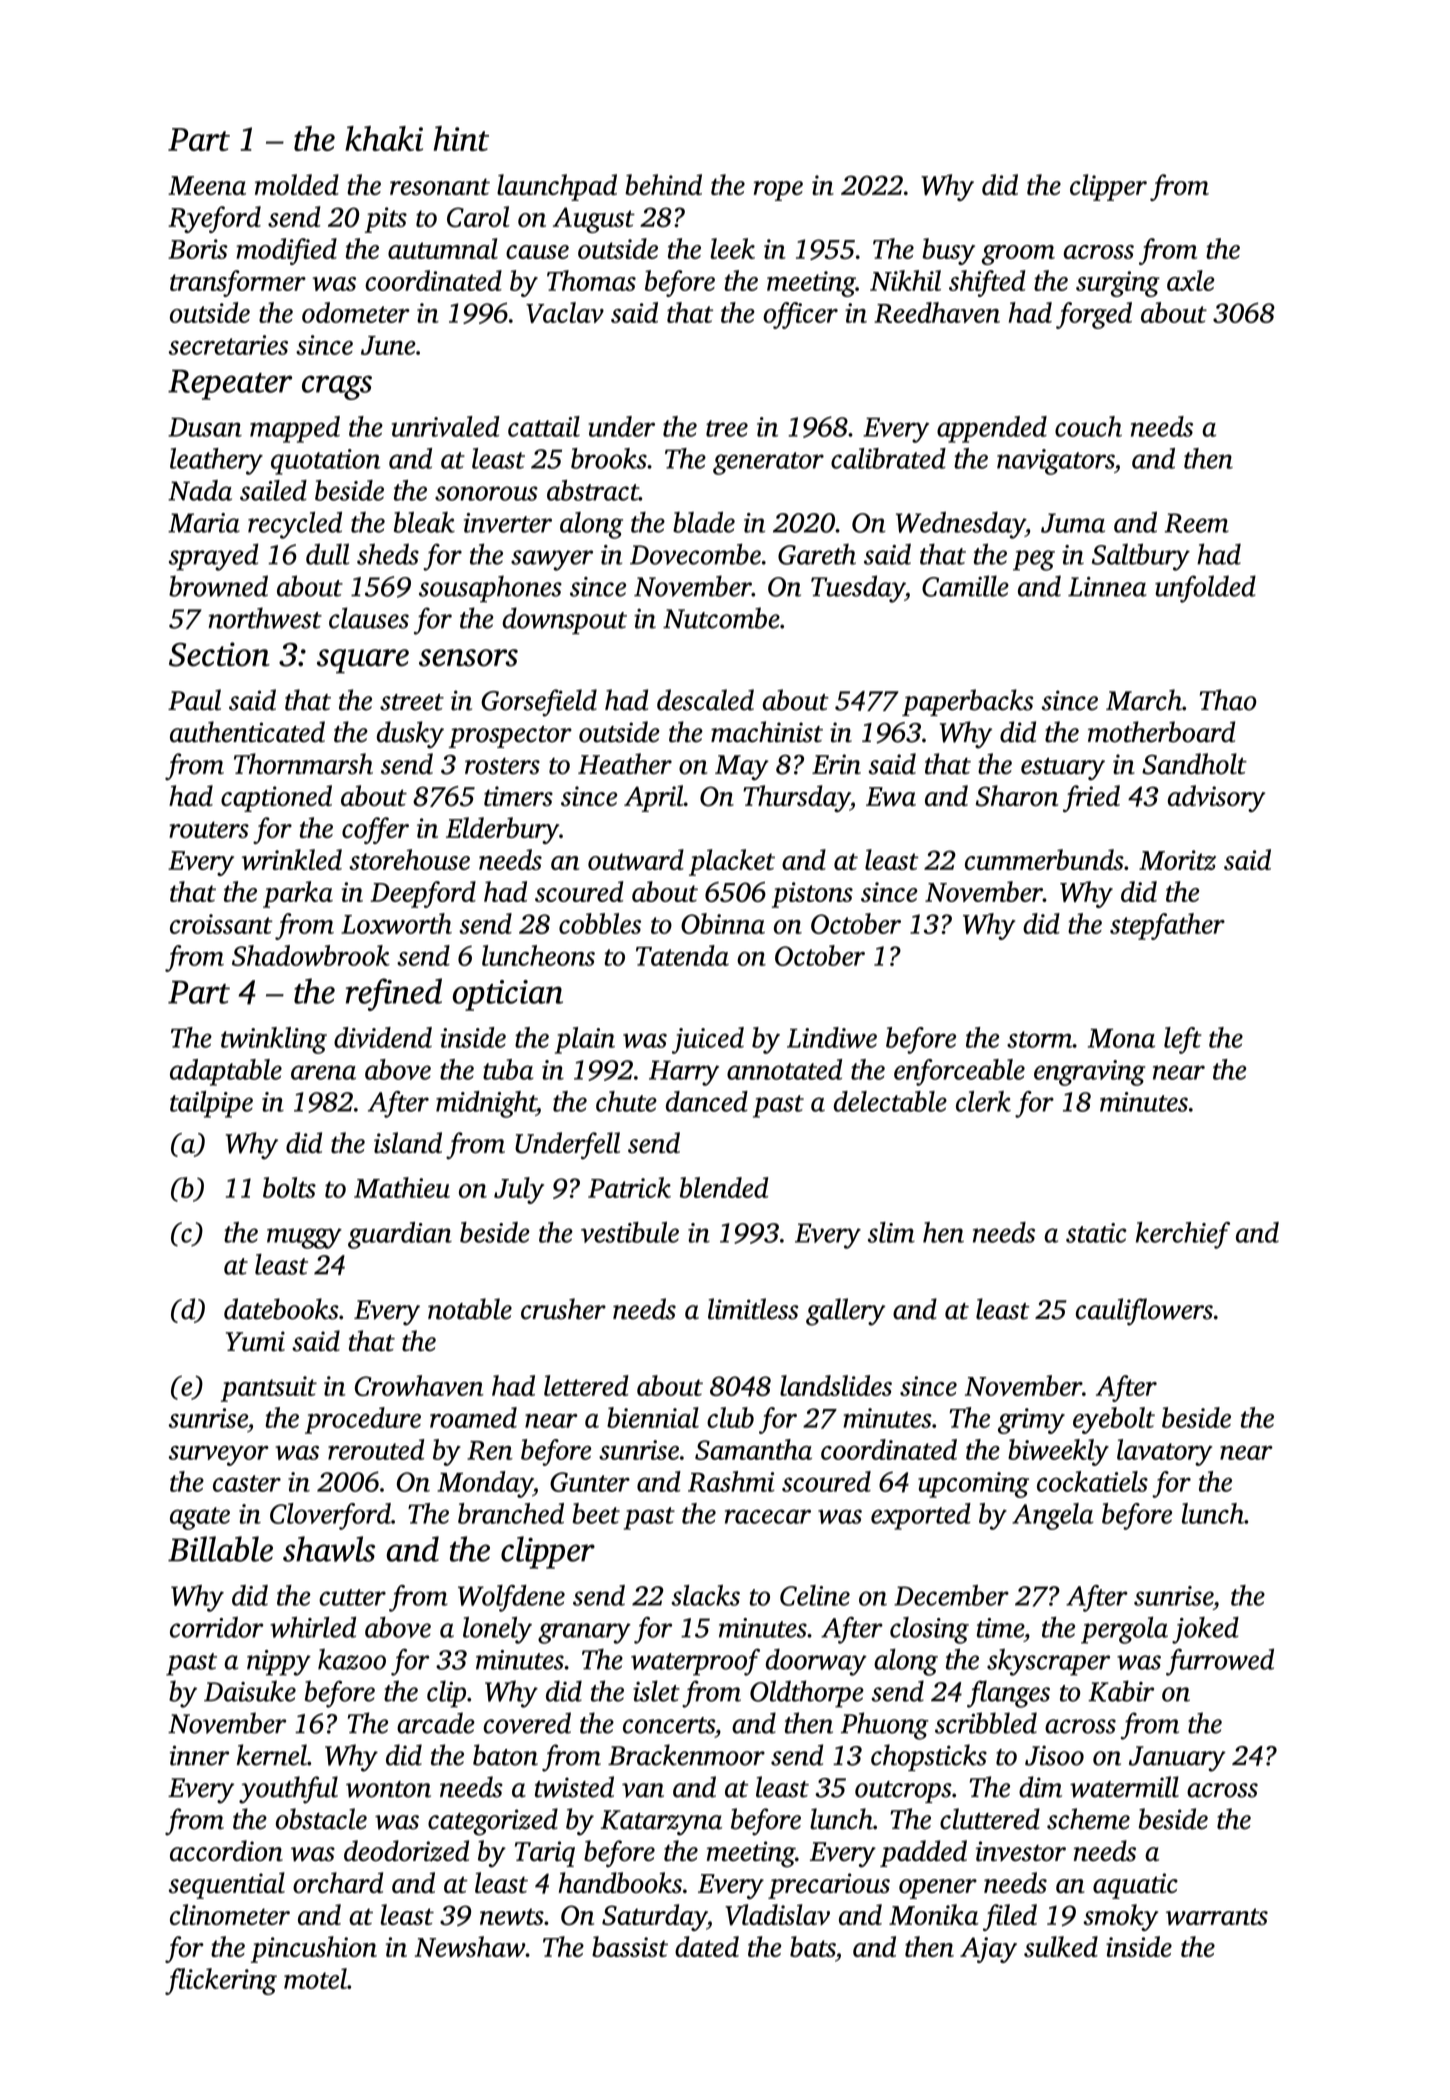  I want to click on Yumi, so click(255, 1341).
